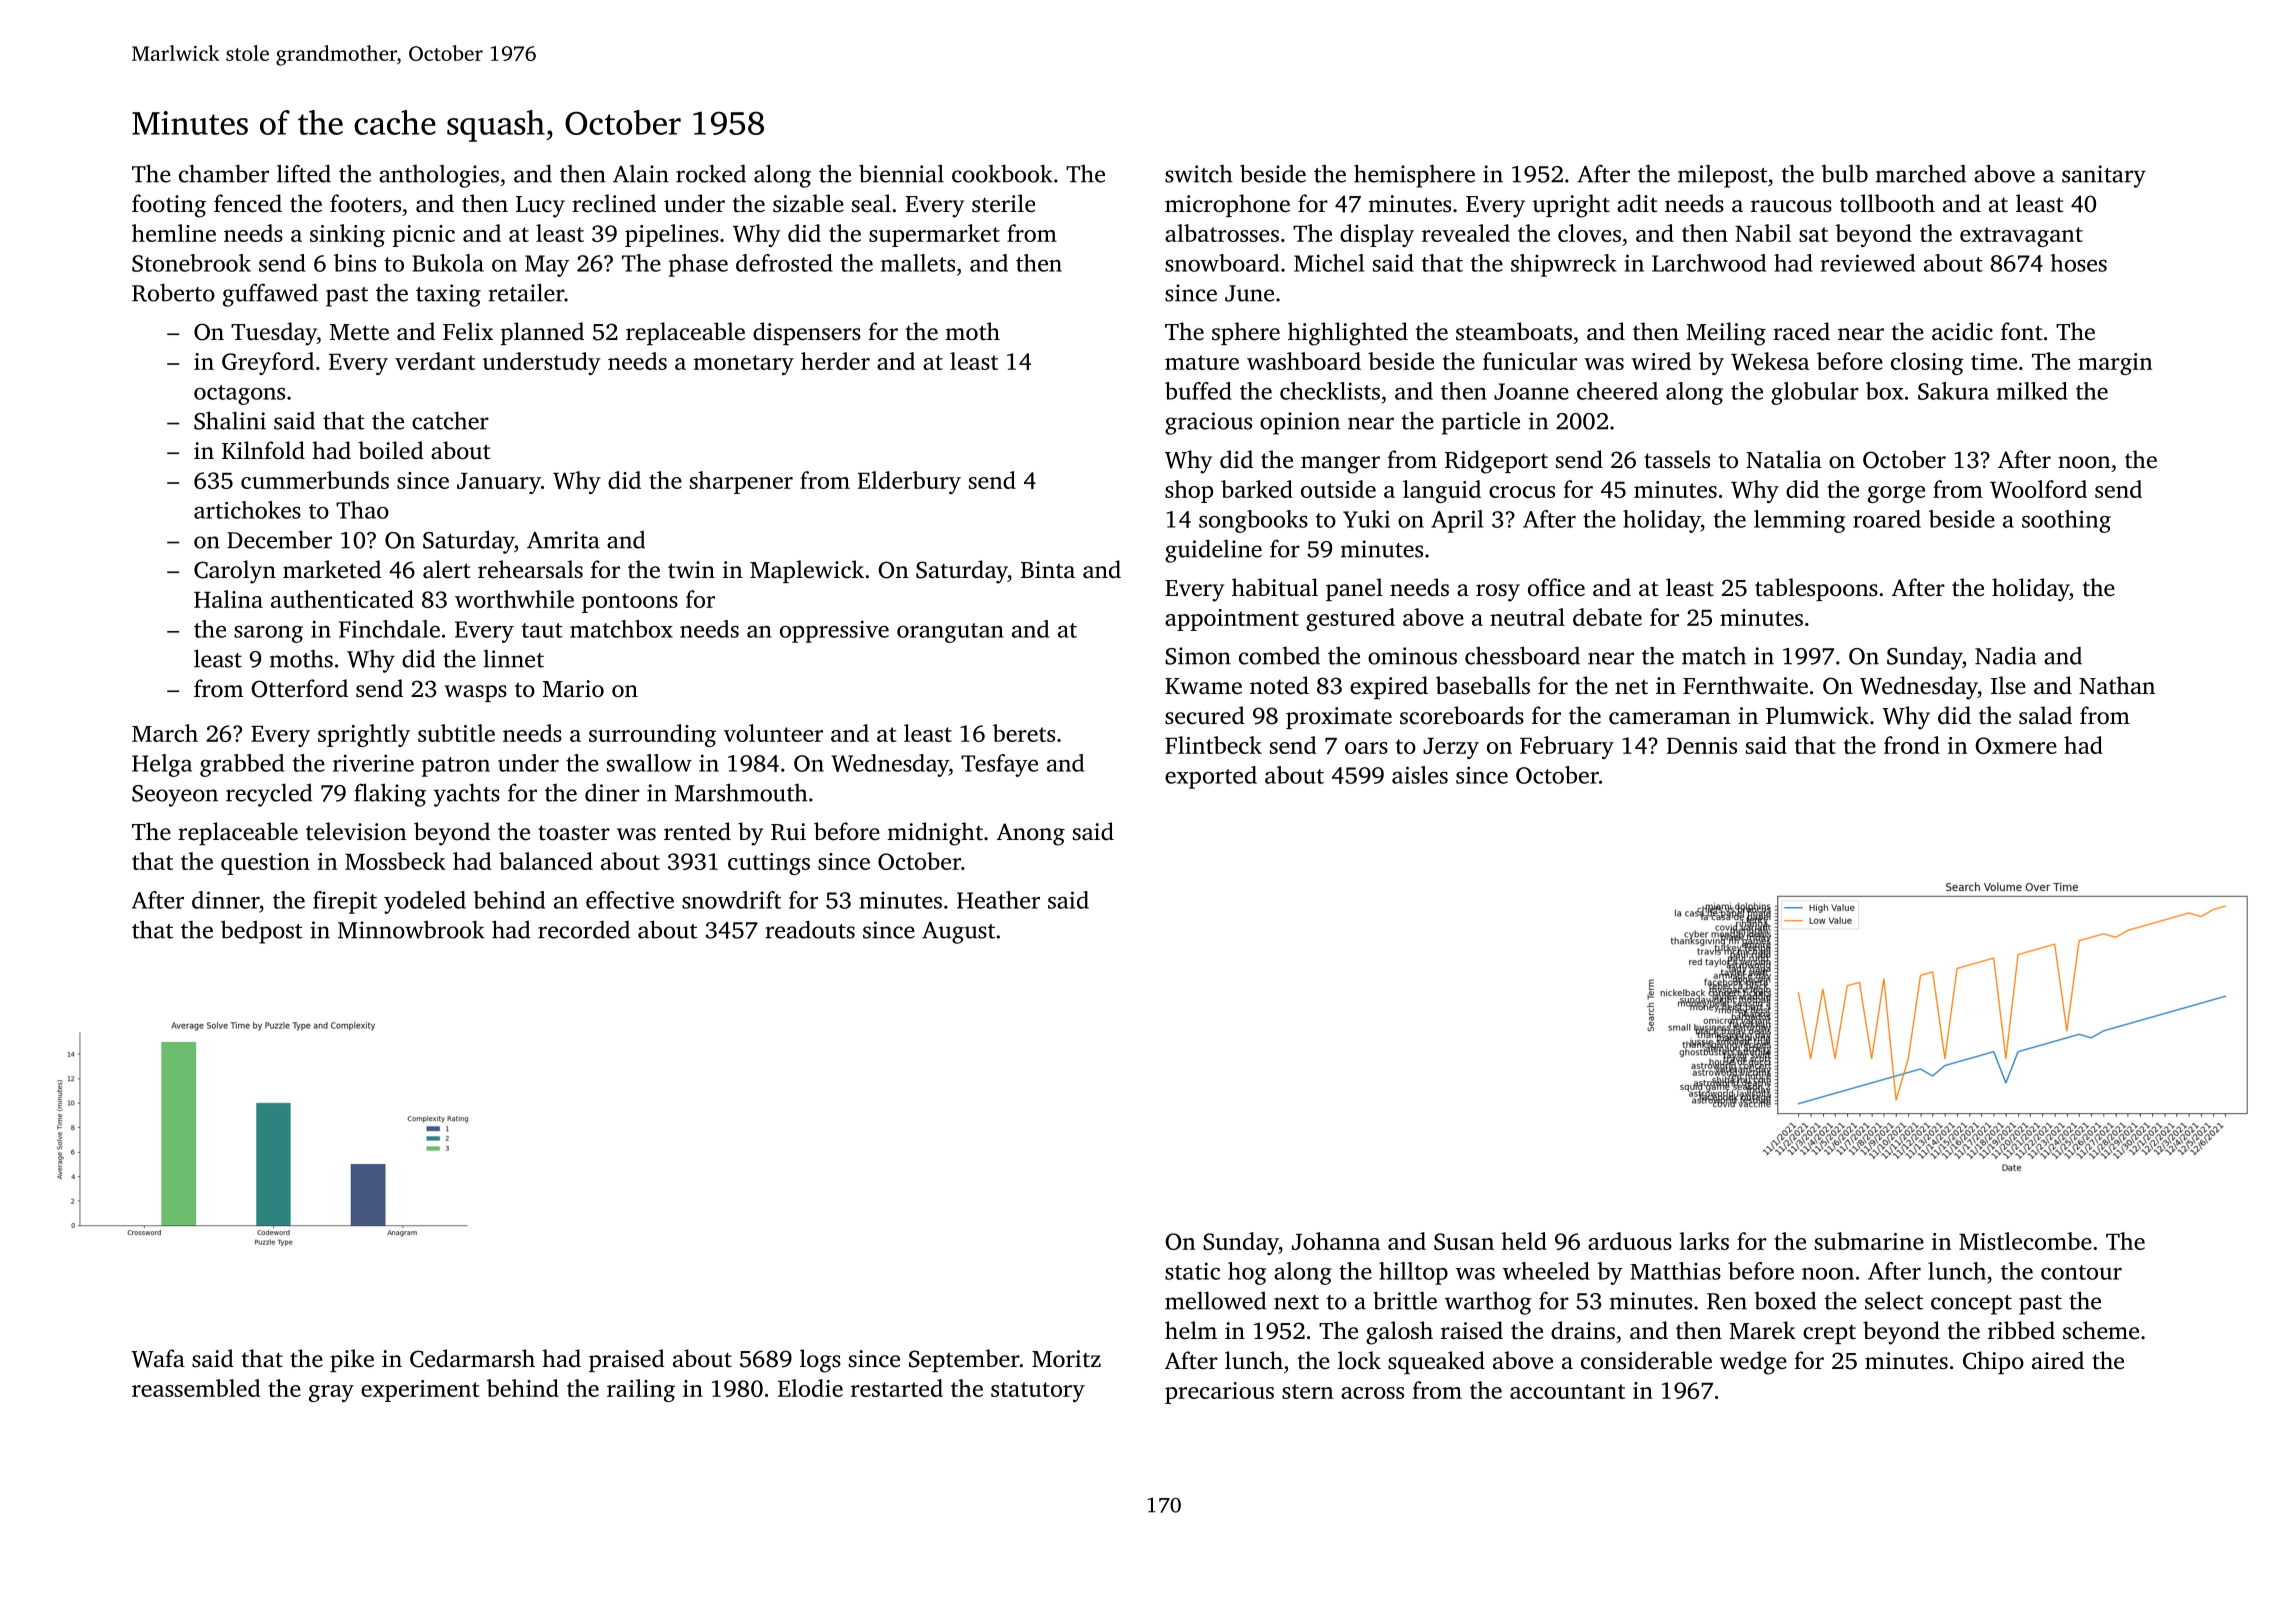 This page has height=1620, width=2292. What do you see at coordinates (299, 688) in the page?
I see `Otterford` at bounding box center [299, 688].
